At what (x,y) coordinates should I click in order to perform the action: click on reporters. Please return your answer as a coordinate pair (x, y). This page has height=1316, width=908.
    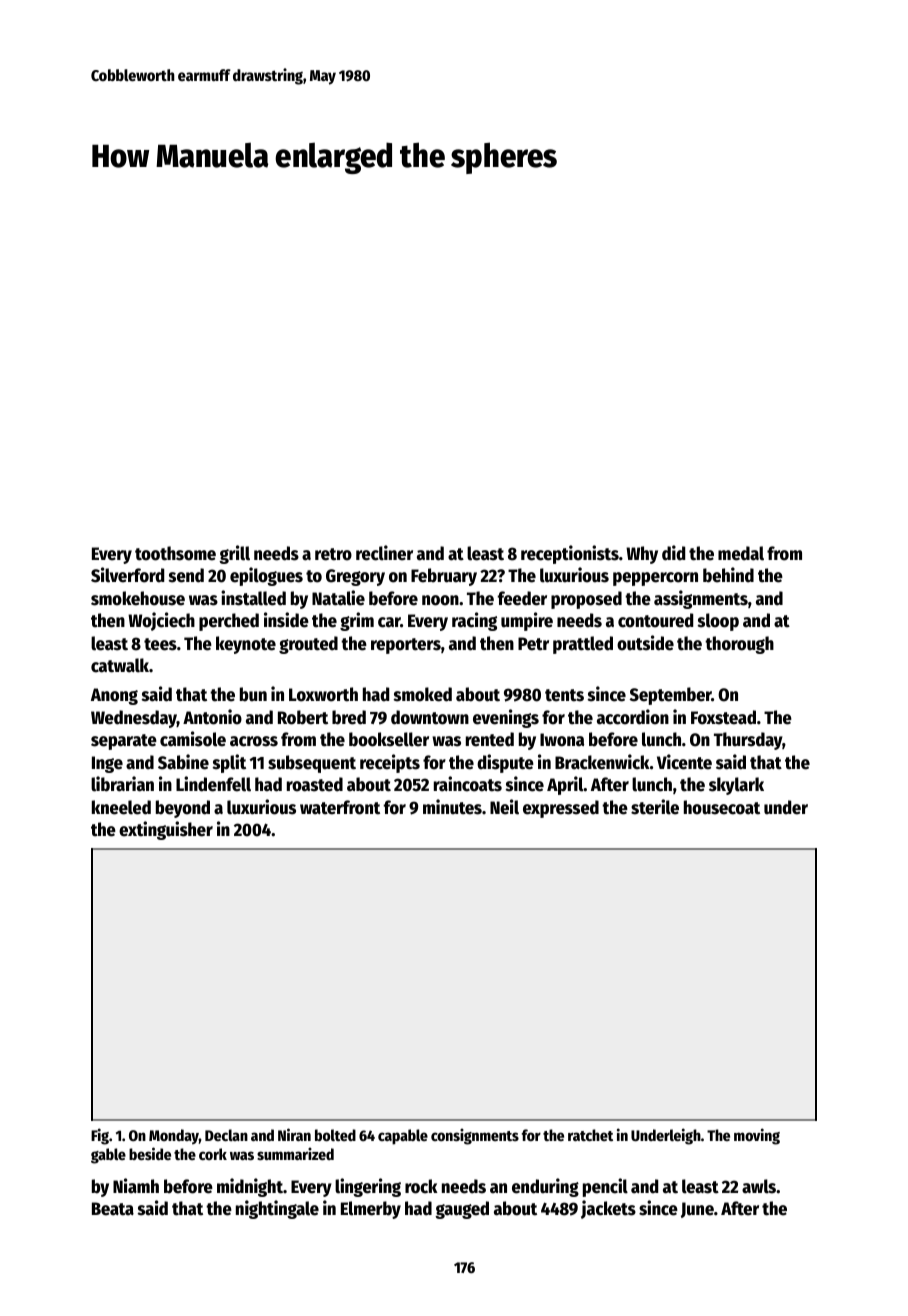
    Looking at the image, I should click on (406, 646).
